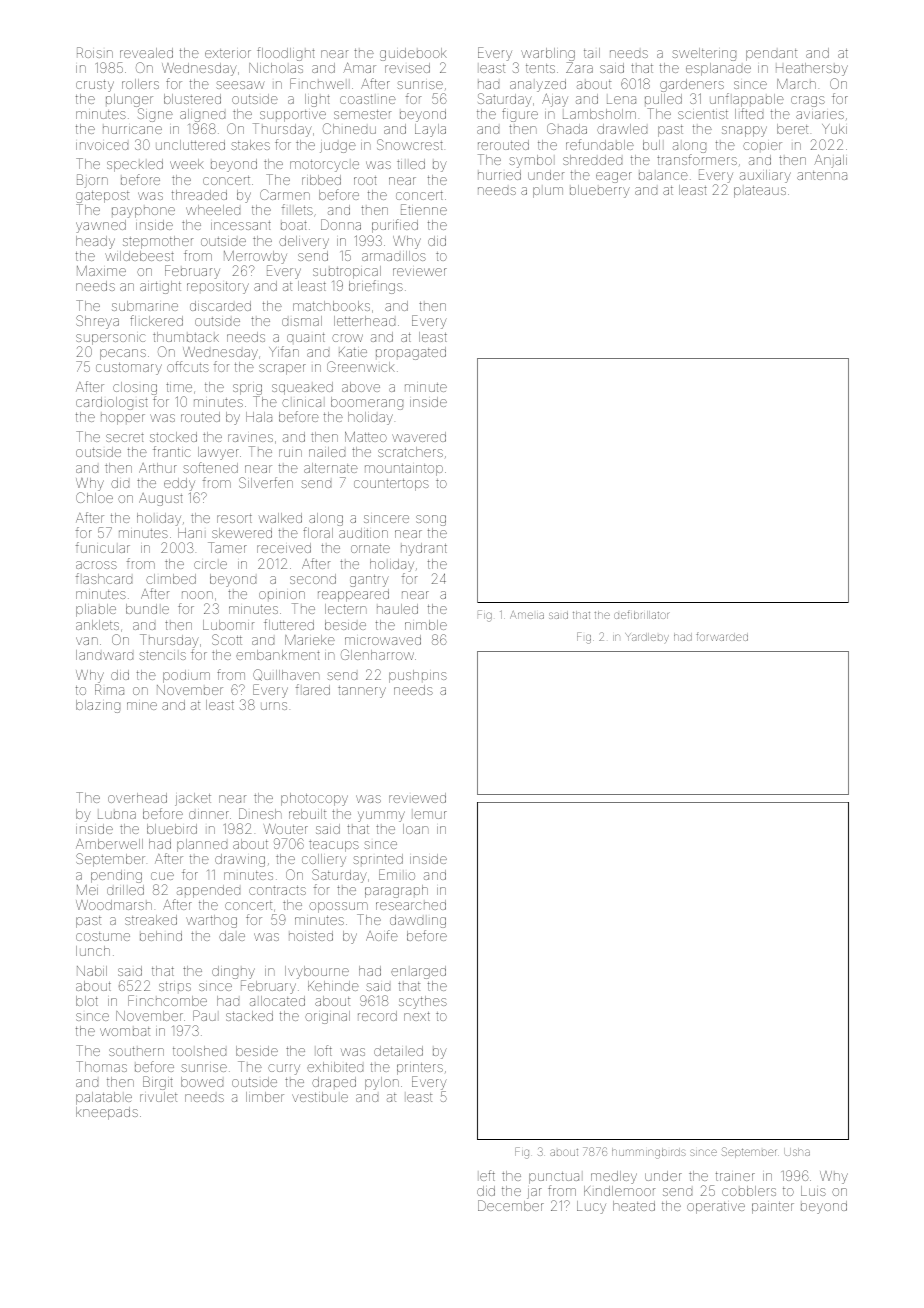 Image resolution: width=924 pixels, height=1308 pixels. I want to click on kneepads, so click(107, 1113).
